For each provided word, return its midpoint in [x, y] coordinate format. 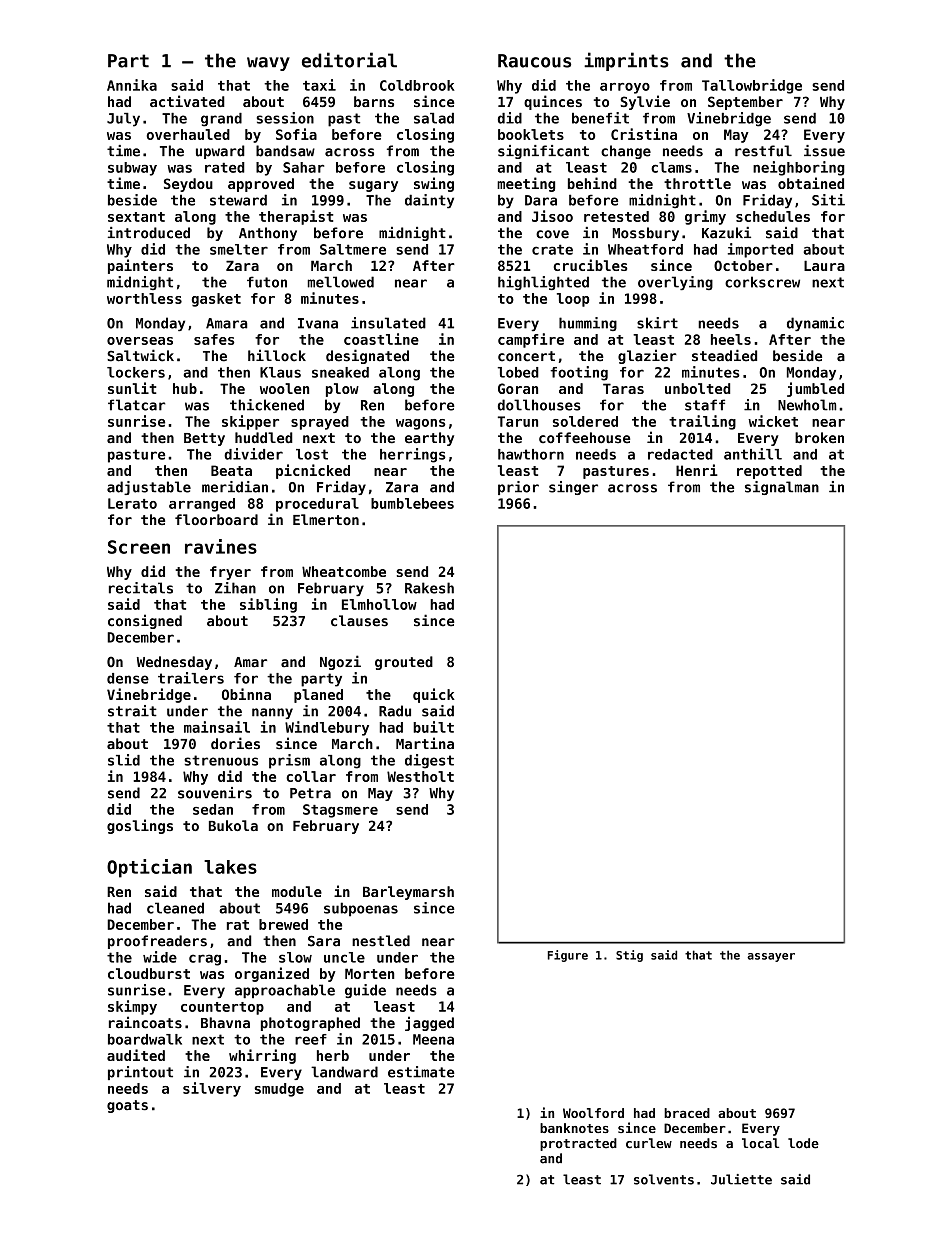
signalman [782, 488]
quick [434, 695]
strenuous [221, 760]
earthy [429, 439]
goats [127, 1106]
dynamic [815, 324]
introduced [149, 233]
